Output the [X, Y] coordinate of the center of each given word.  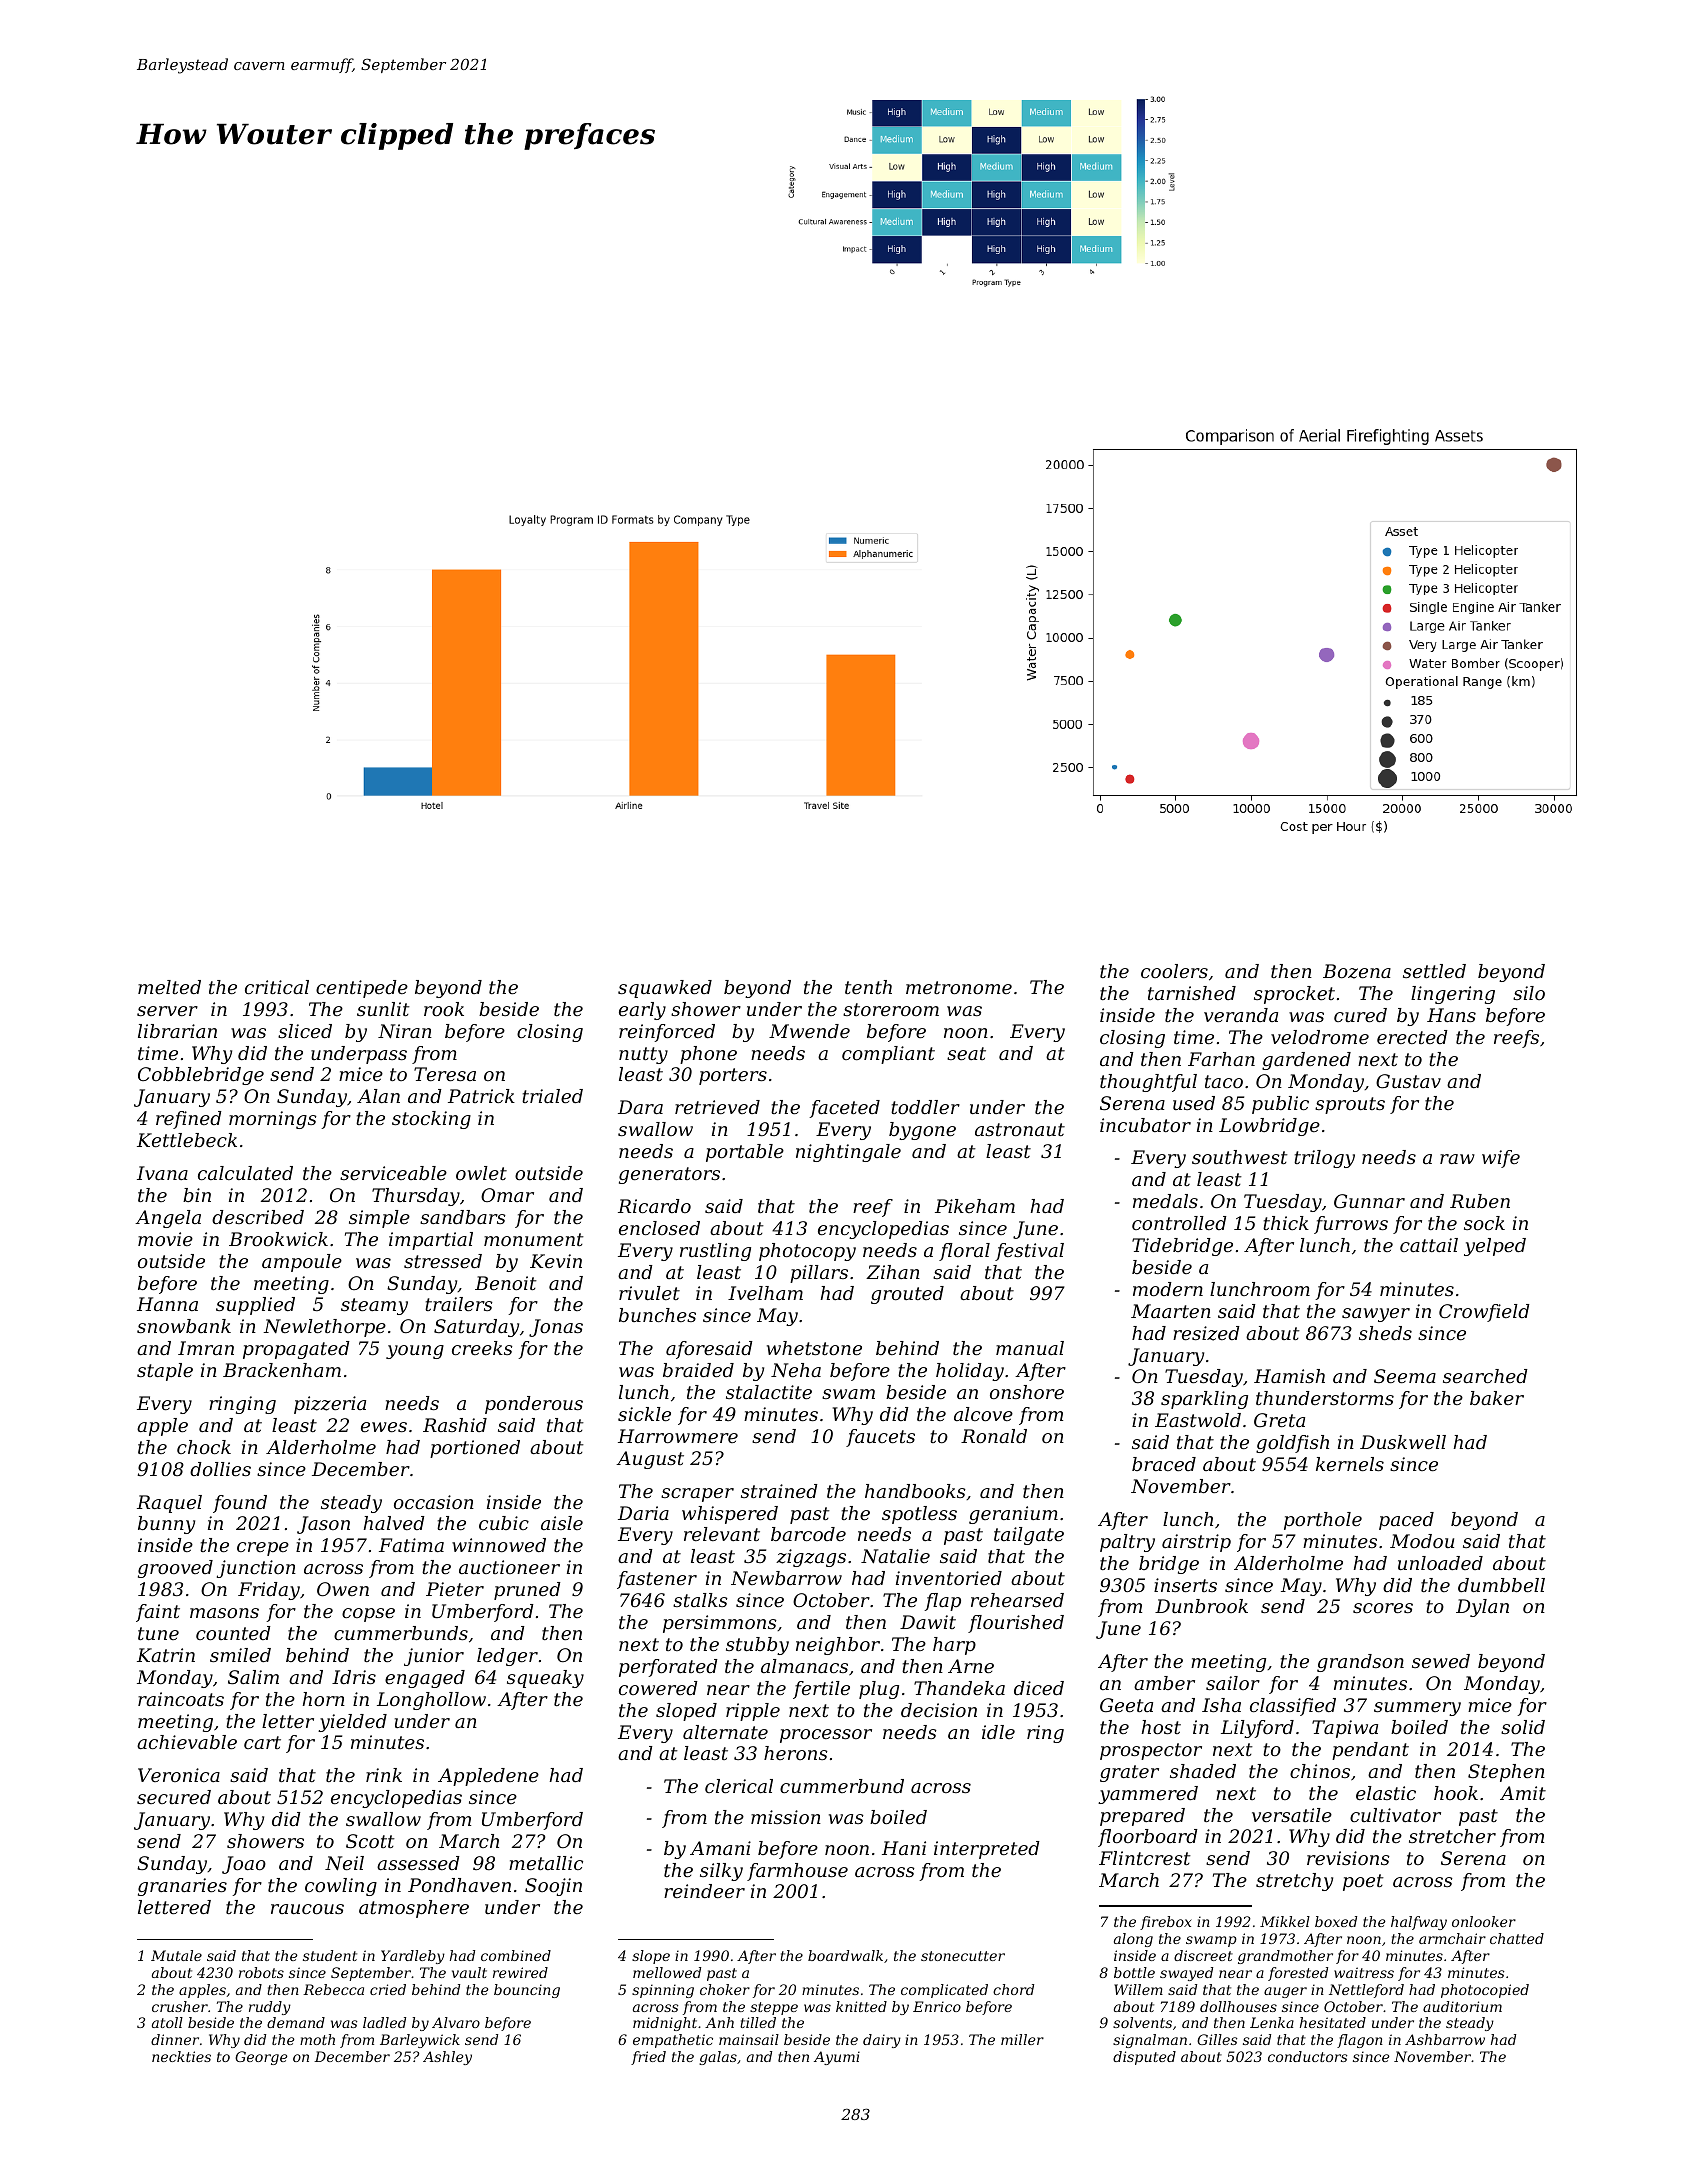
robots [261, 1972]
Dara [640, 1107]
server [167, 1011]
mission [786, 1817]
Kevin [556, 1261]
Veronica [179, 1775]
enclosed [659, 1228]
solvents [1142, 2022]
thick [1286, 1223]
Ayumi [837, 2058]
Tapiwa [1345, 1729]
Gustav [1408, 1081]
